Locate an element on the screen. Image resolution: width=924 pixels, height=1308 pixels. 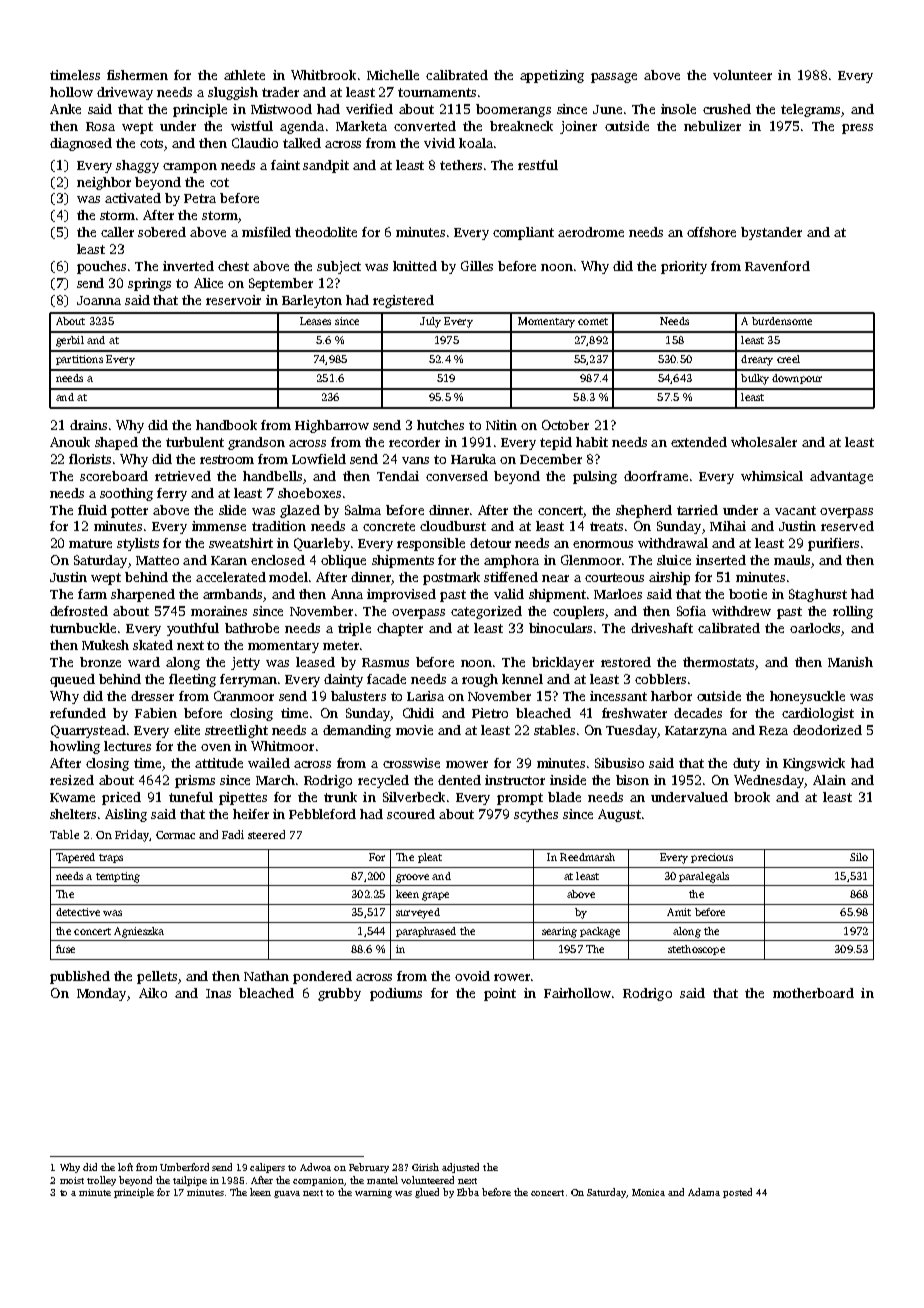
Silo is located at coordinates (859, 857).
